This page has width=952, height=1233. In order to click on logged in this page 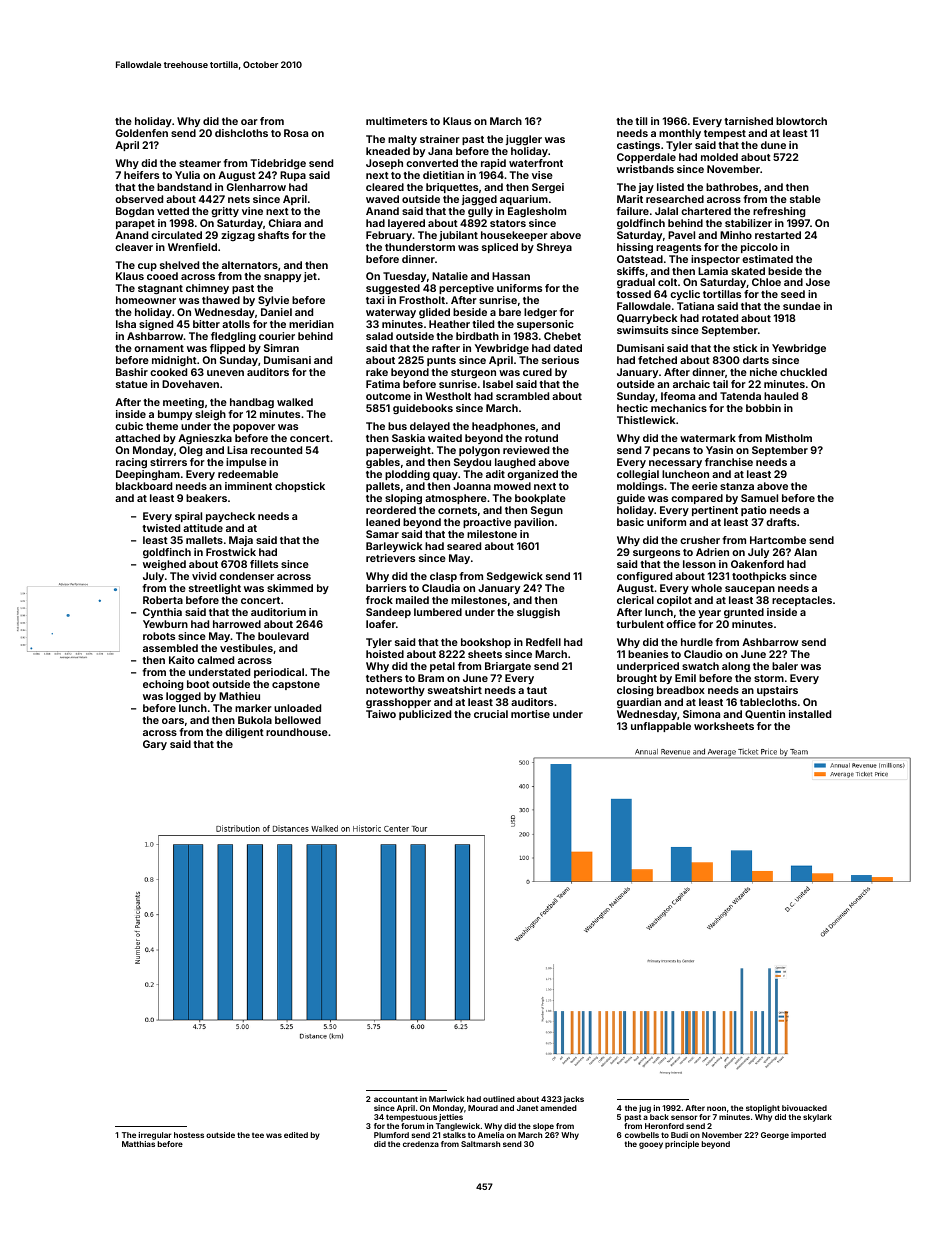, I will do `click(183, 697)`.
